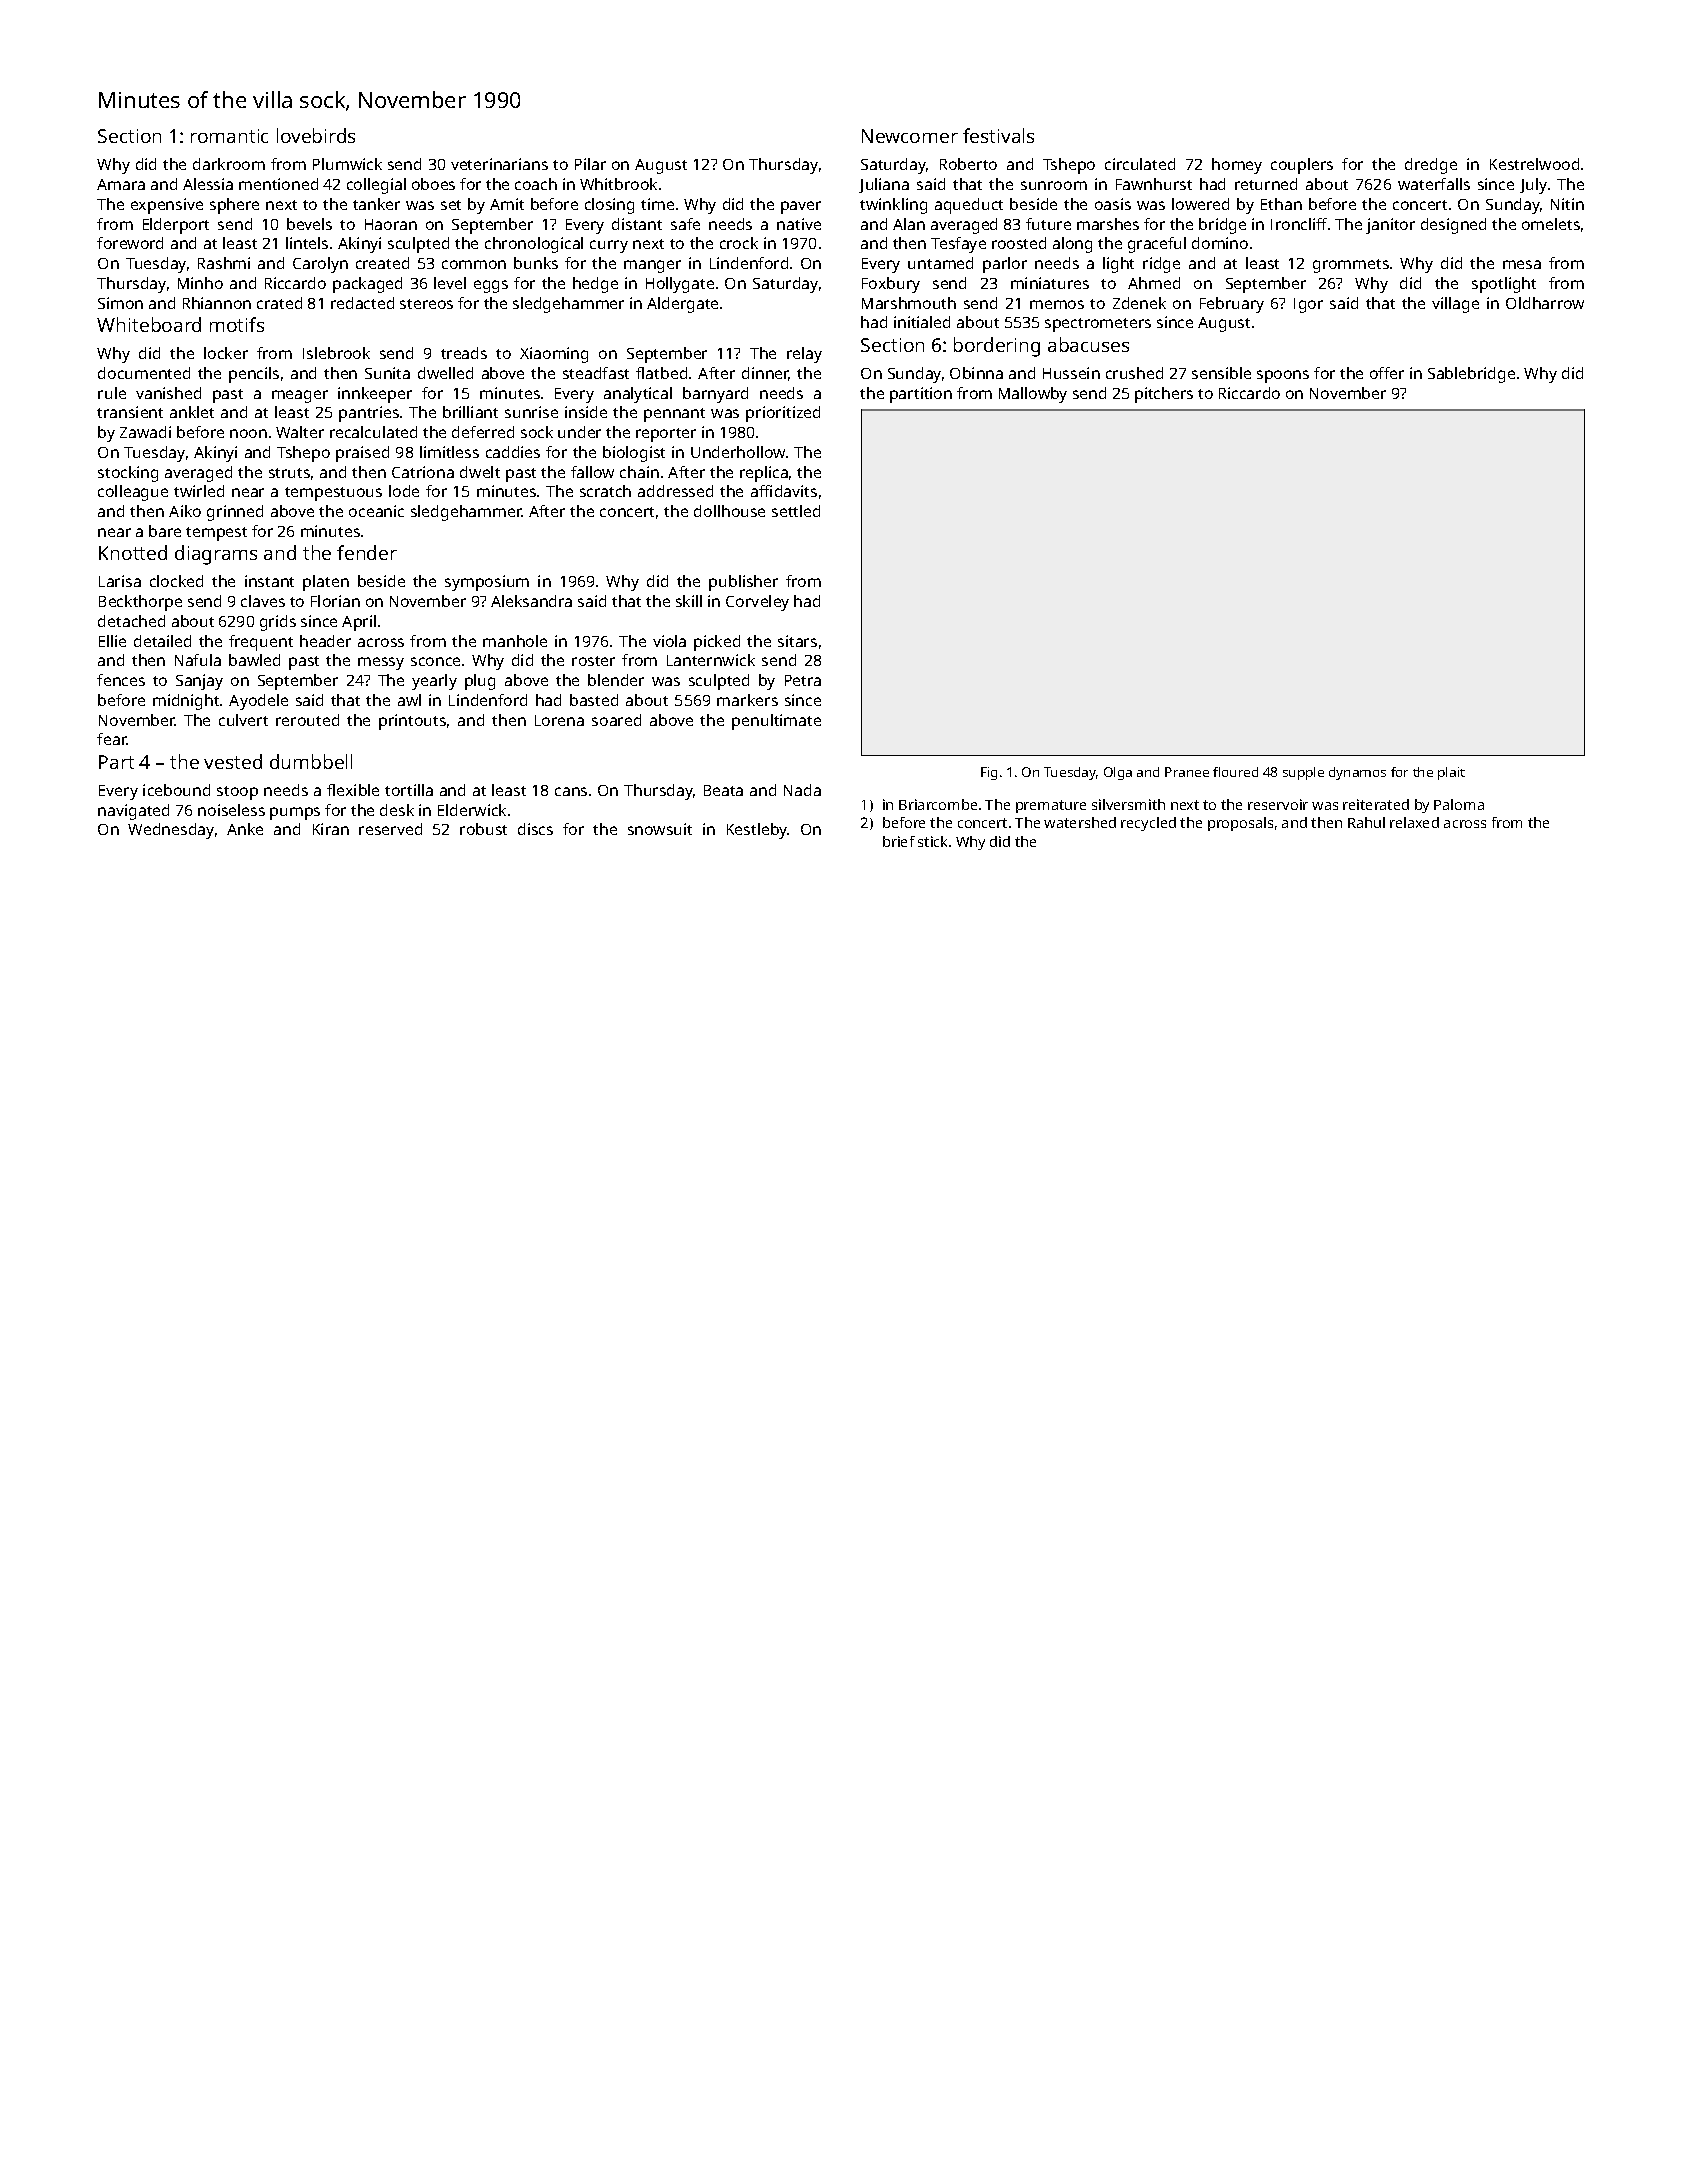 The width and height of the document is (1683, 2178). Describe the element at coordinates (1451, 773) in the document. I see `plait` at that location.
